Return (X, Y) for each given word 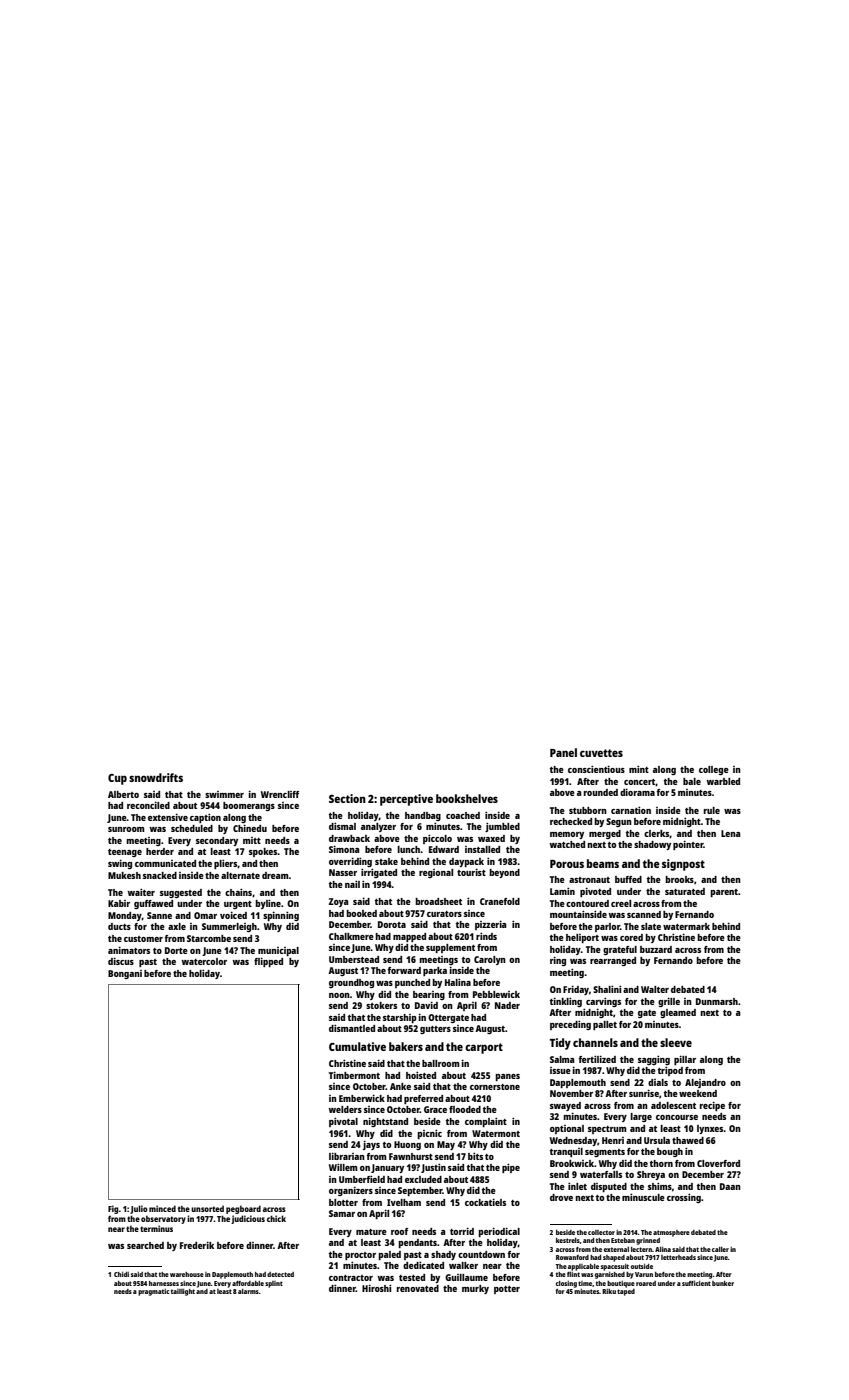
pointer (688, 845)
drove (561, 1197)
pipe (511, 1168)
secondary (217, 841)
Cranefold (500, 901)
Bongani (125, 974)
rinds (486, 936)
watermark (686, 926)
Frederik (197, 1245)
